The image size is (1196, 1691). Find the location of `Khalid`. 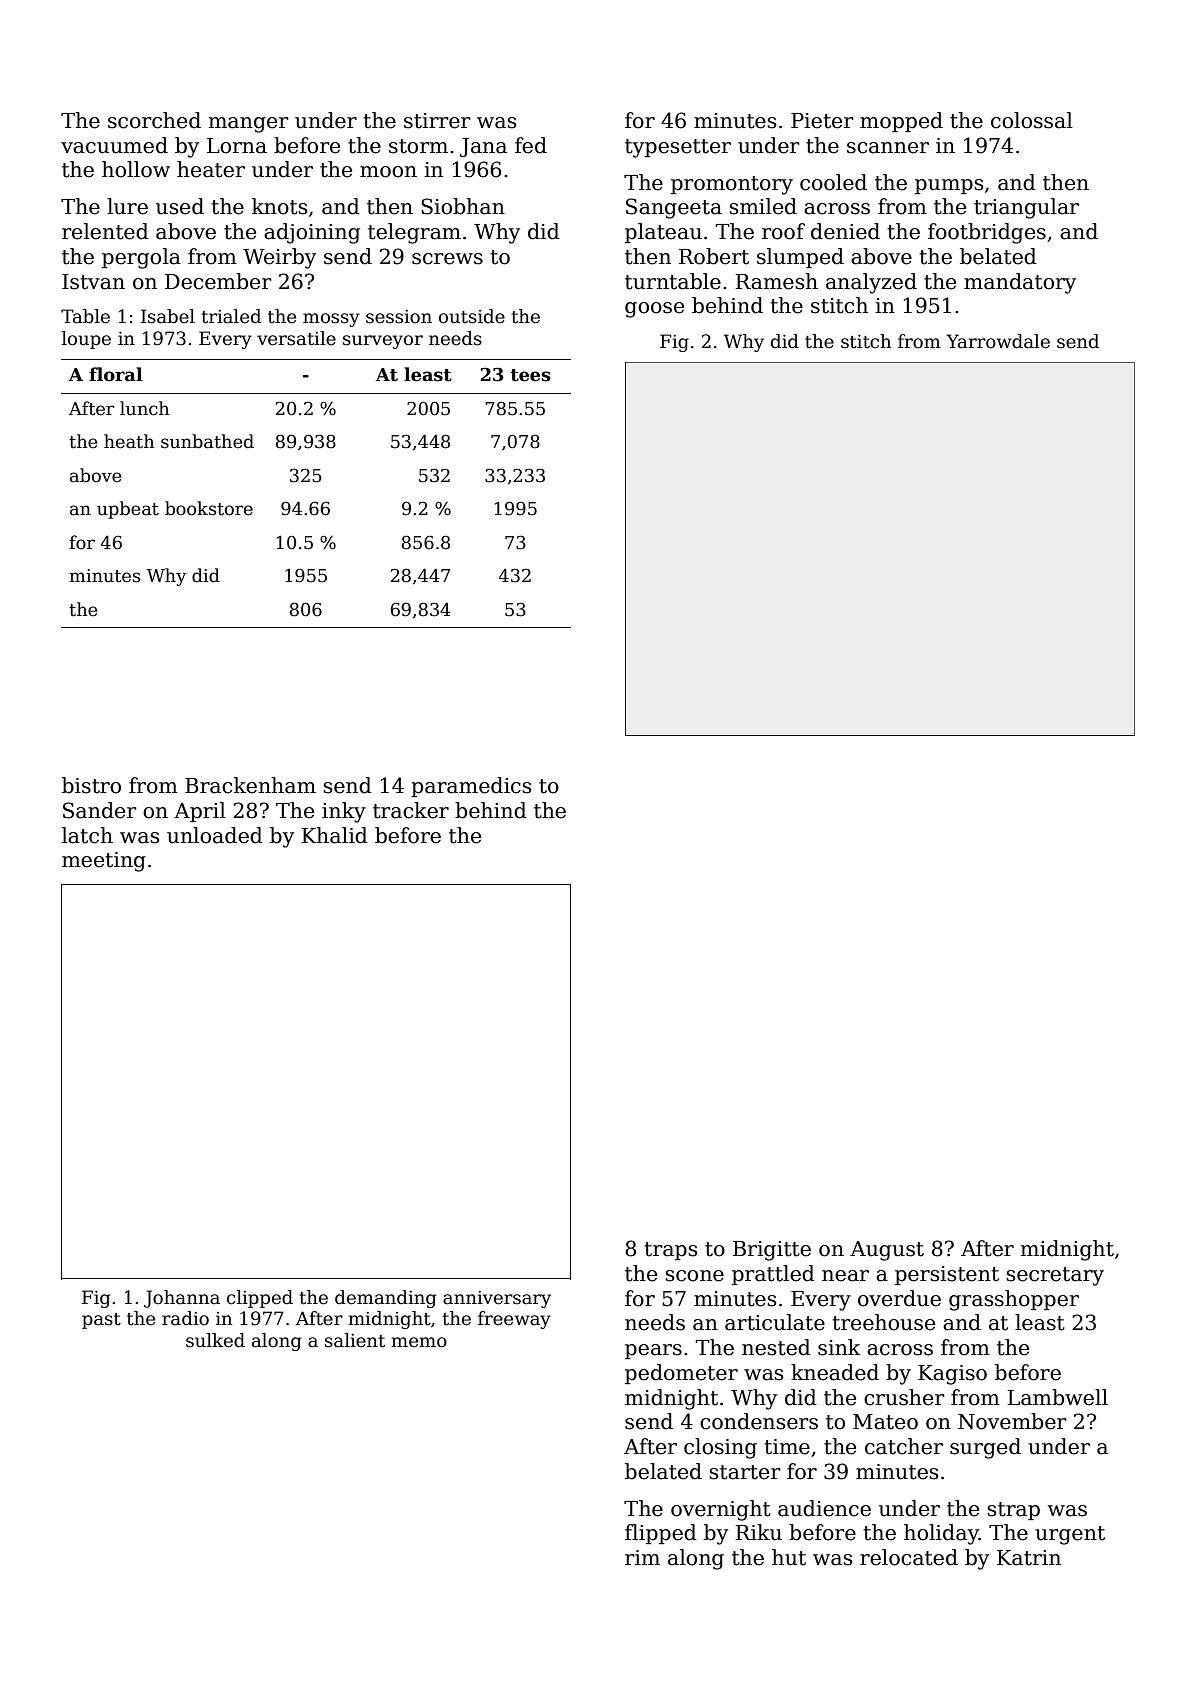

Khalid is located at coordinates (334, 835).
